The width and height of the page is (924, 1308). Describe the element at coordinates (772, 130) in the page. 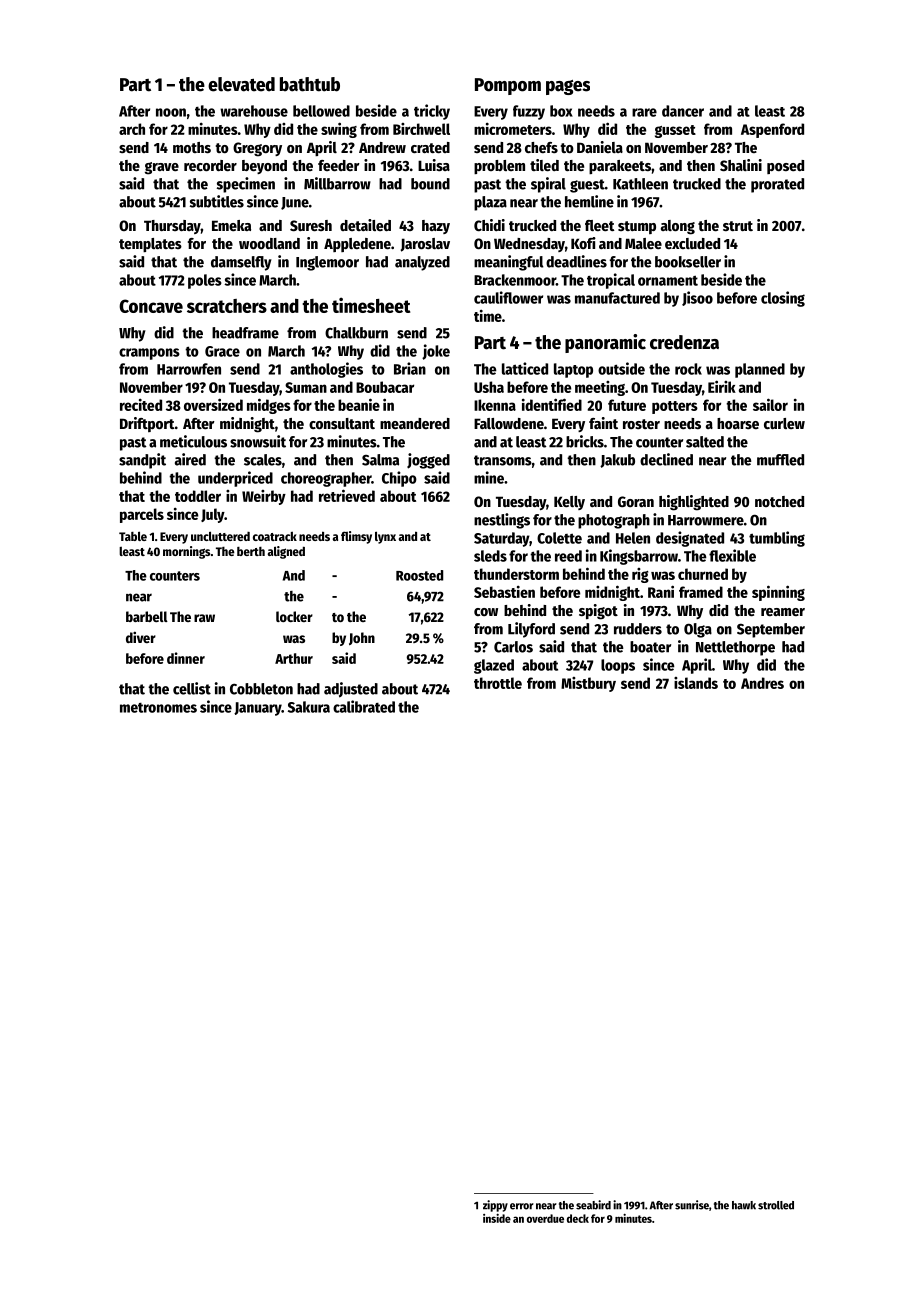

I see `Aspenford` at that location.
